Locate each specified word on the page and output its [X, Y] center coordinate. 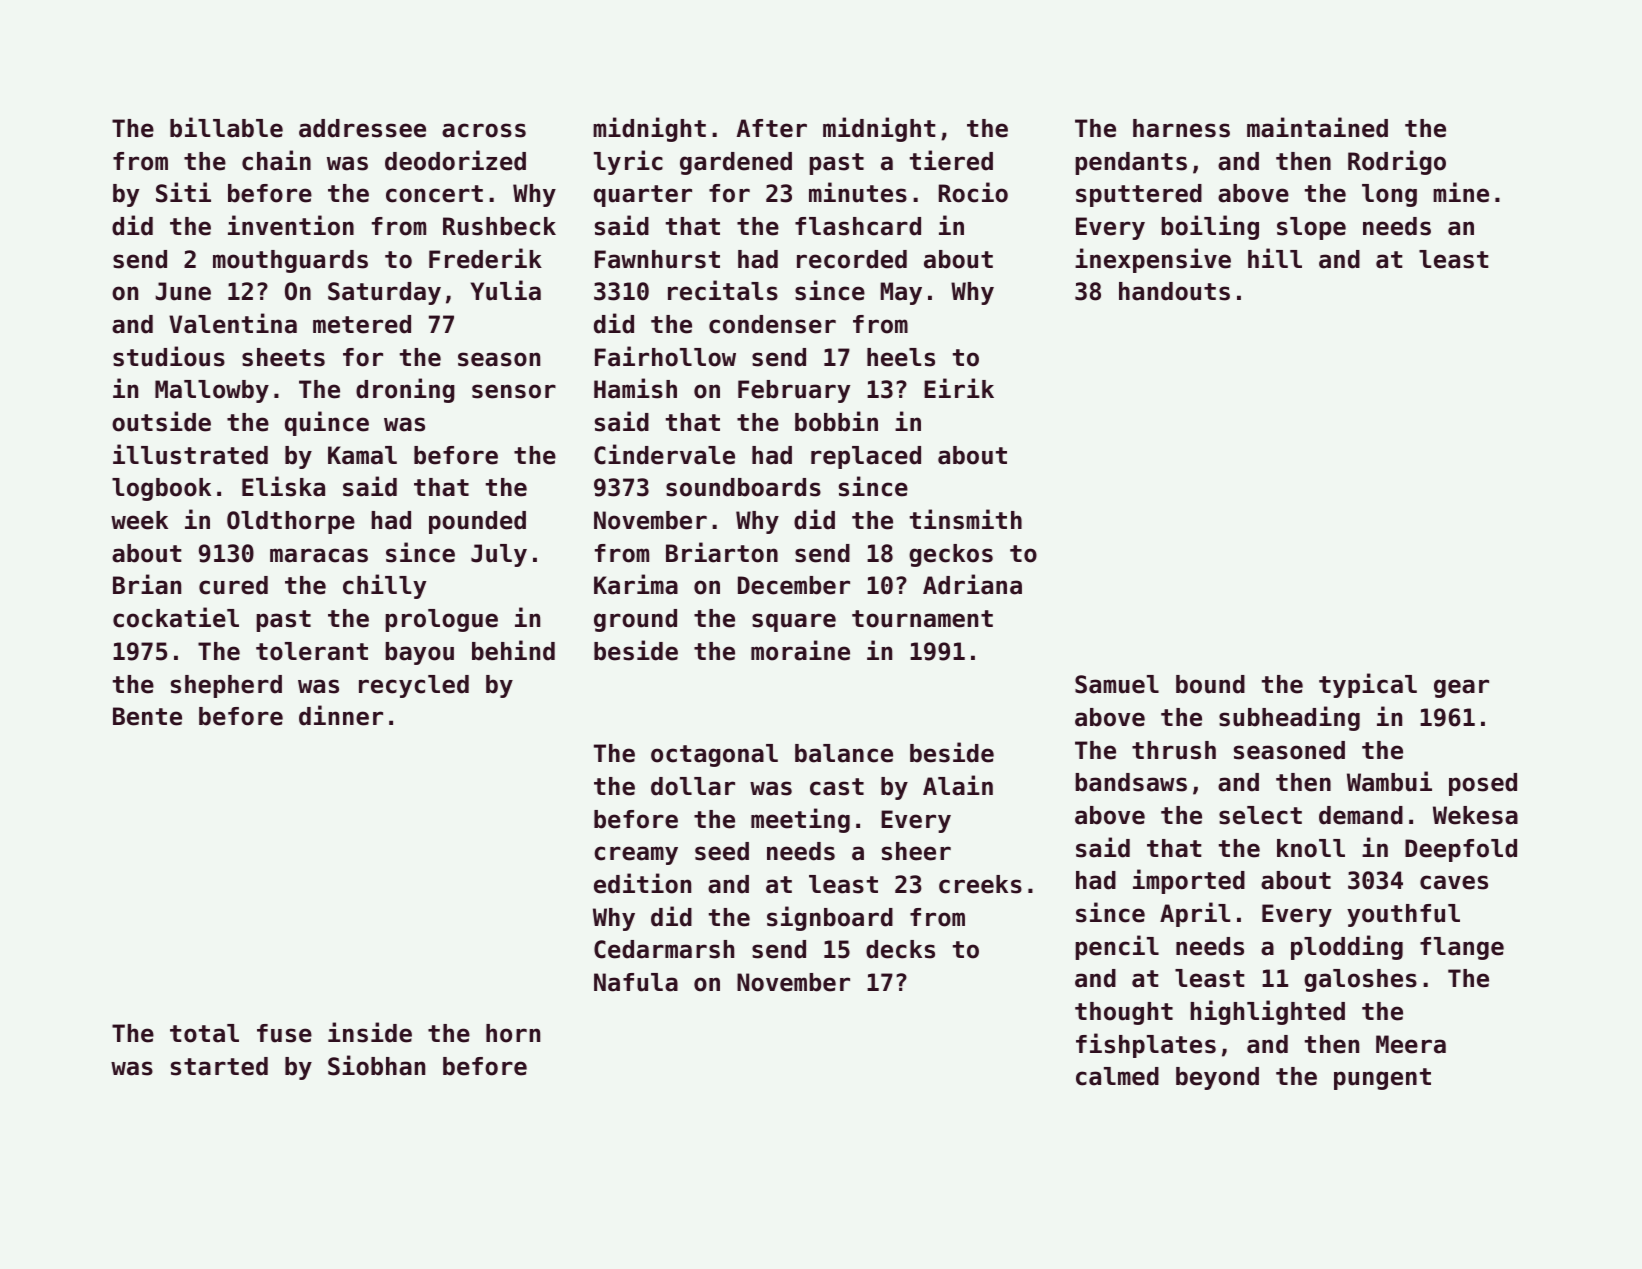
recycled [414, 686]
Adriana [972, 584]
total [204, 1033]
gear [1461, 688]
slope [1311, 228]
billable [226, 127]
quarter [643, 196]
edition [642, 883]
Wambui [1389, 781]
